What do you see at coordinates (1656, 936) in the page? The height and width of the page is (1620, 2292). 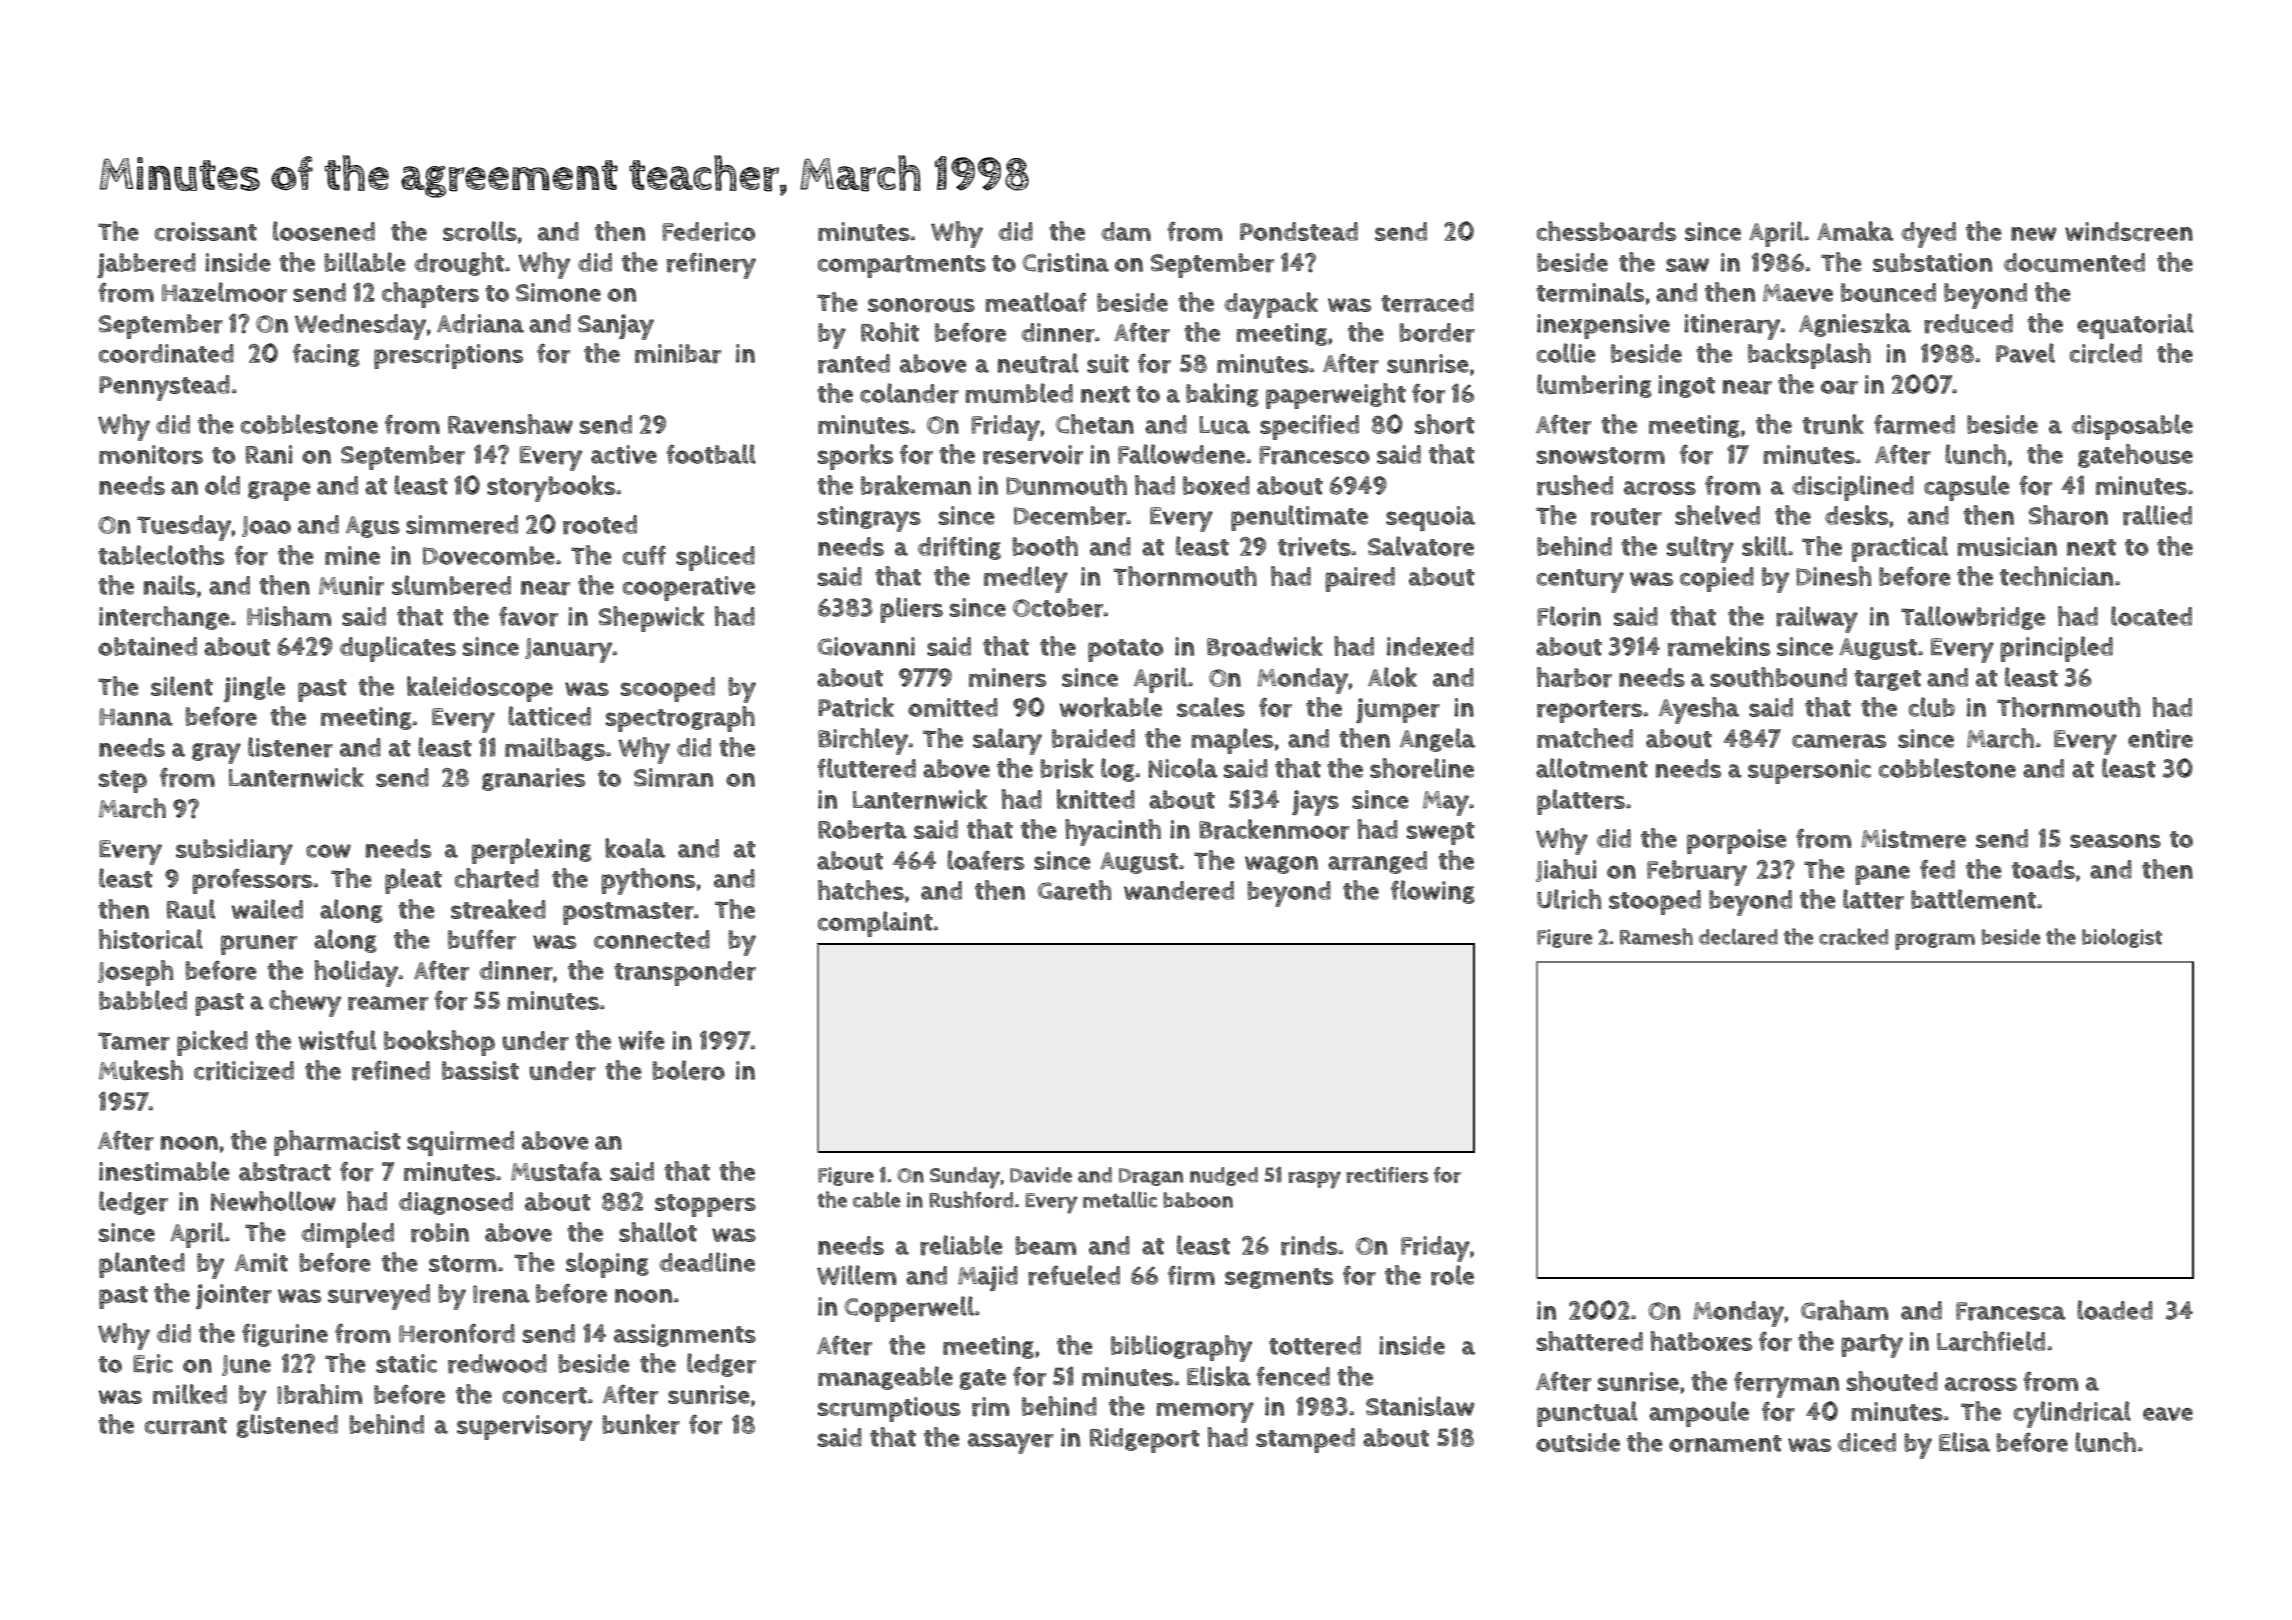 I see `Ramesh` at bounding box center [1656, 936].
